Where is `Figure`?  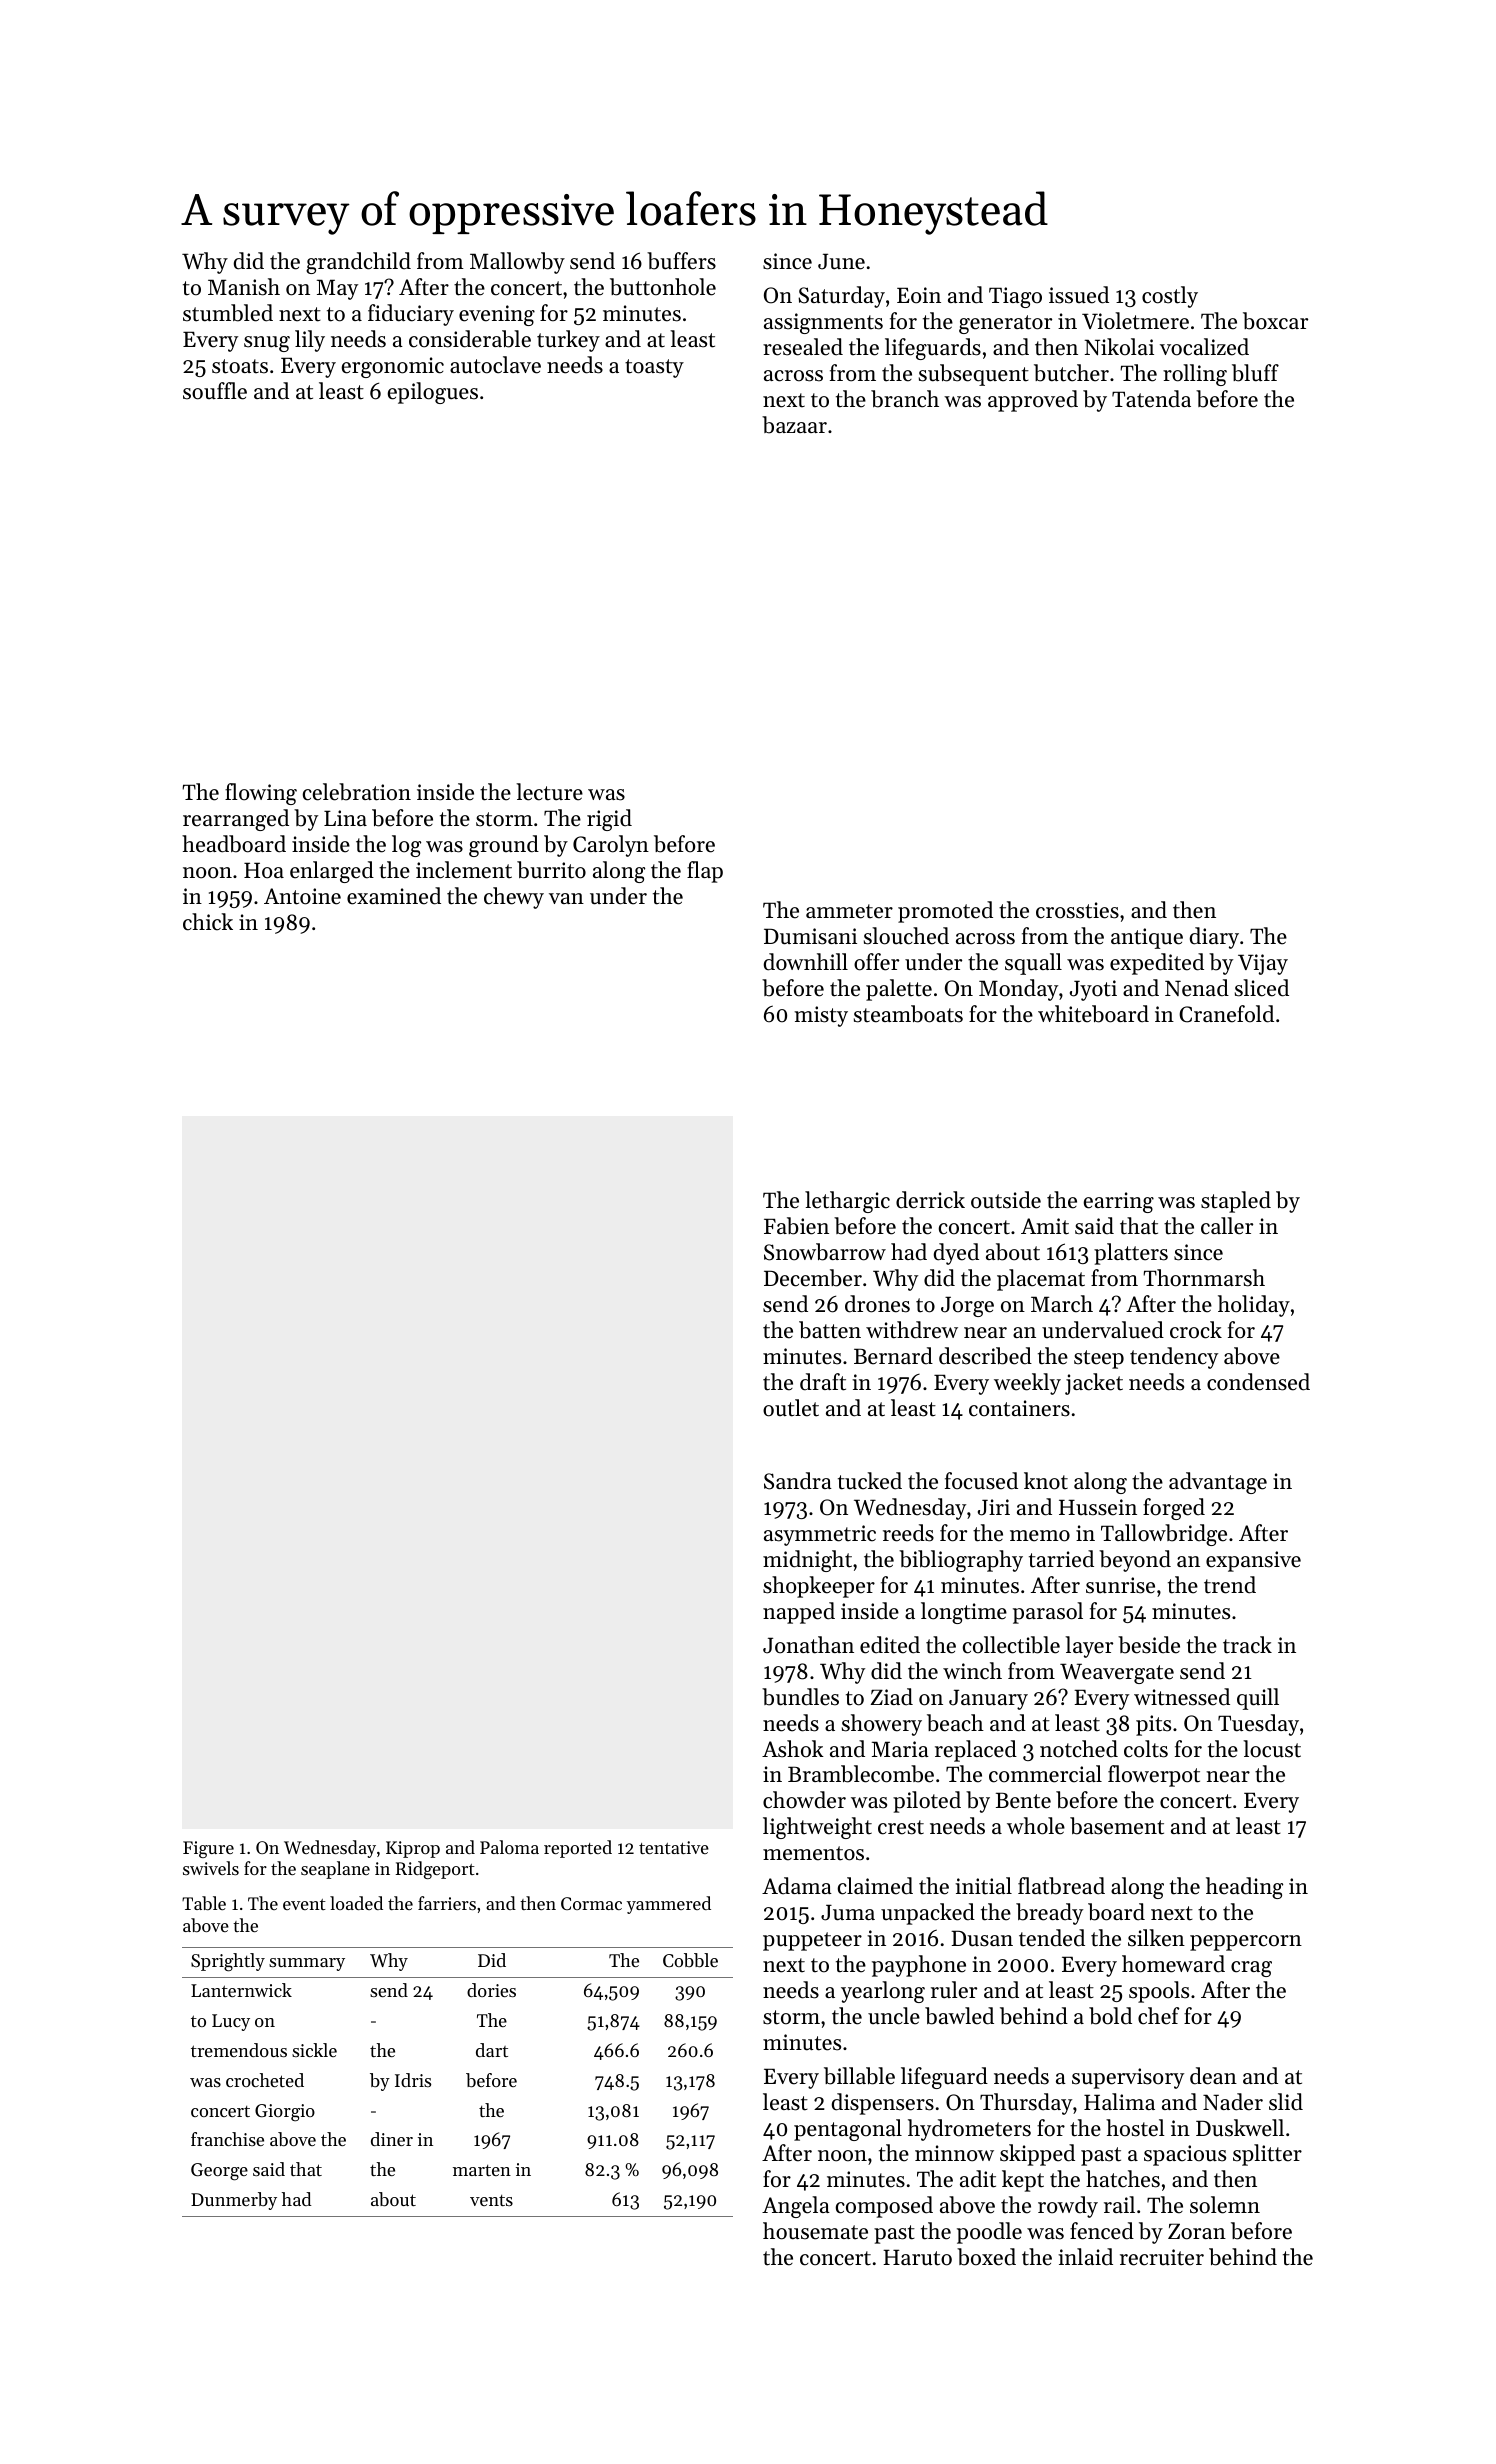 Figure is located at coordinates (208, 1849).
